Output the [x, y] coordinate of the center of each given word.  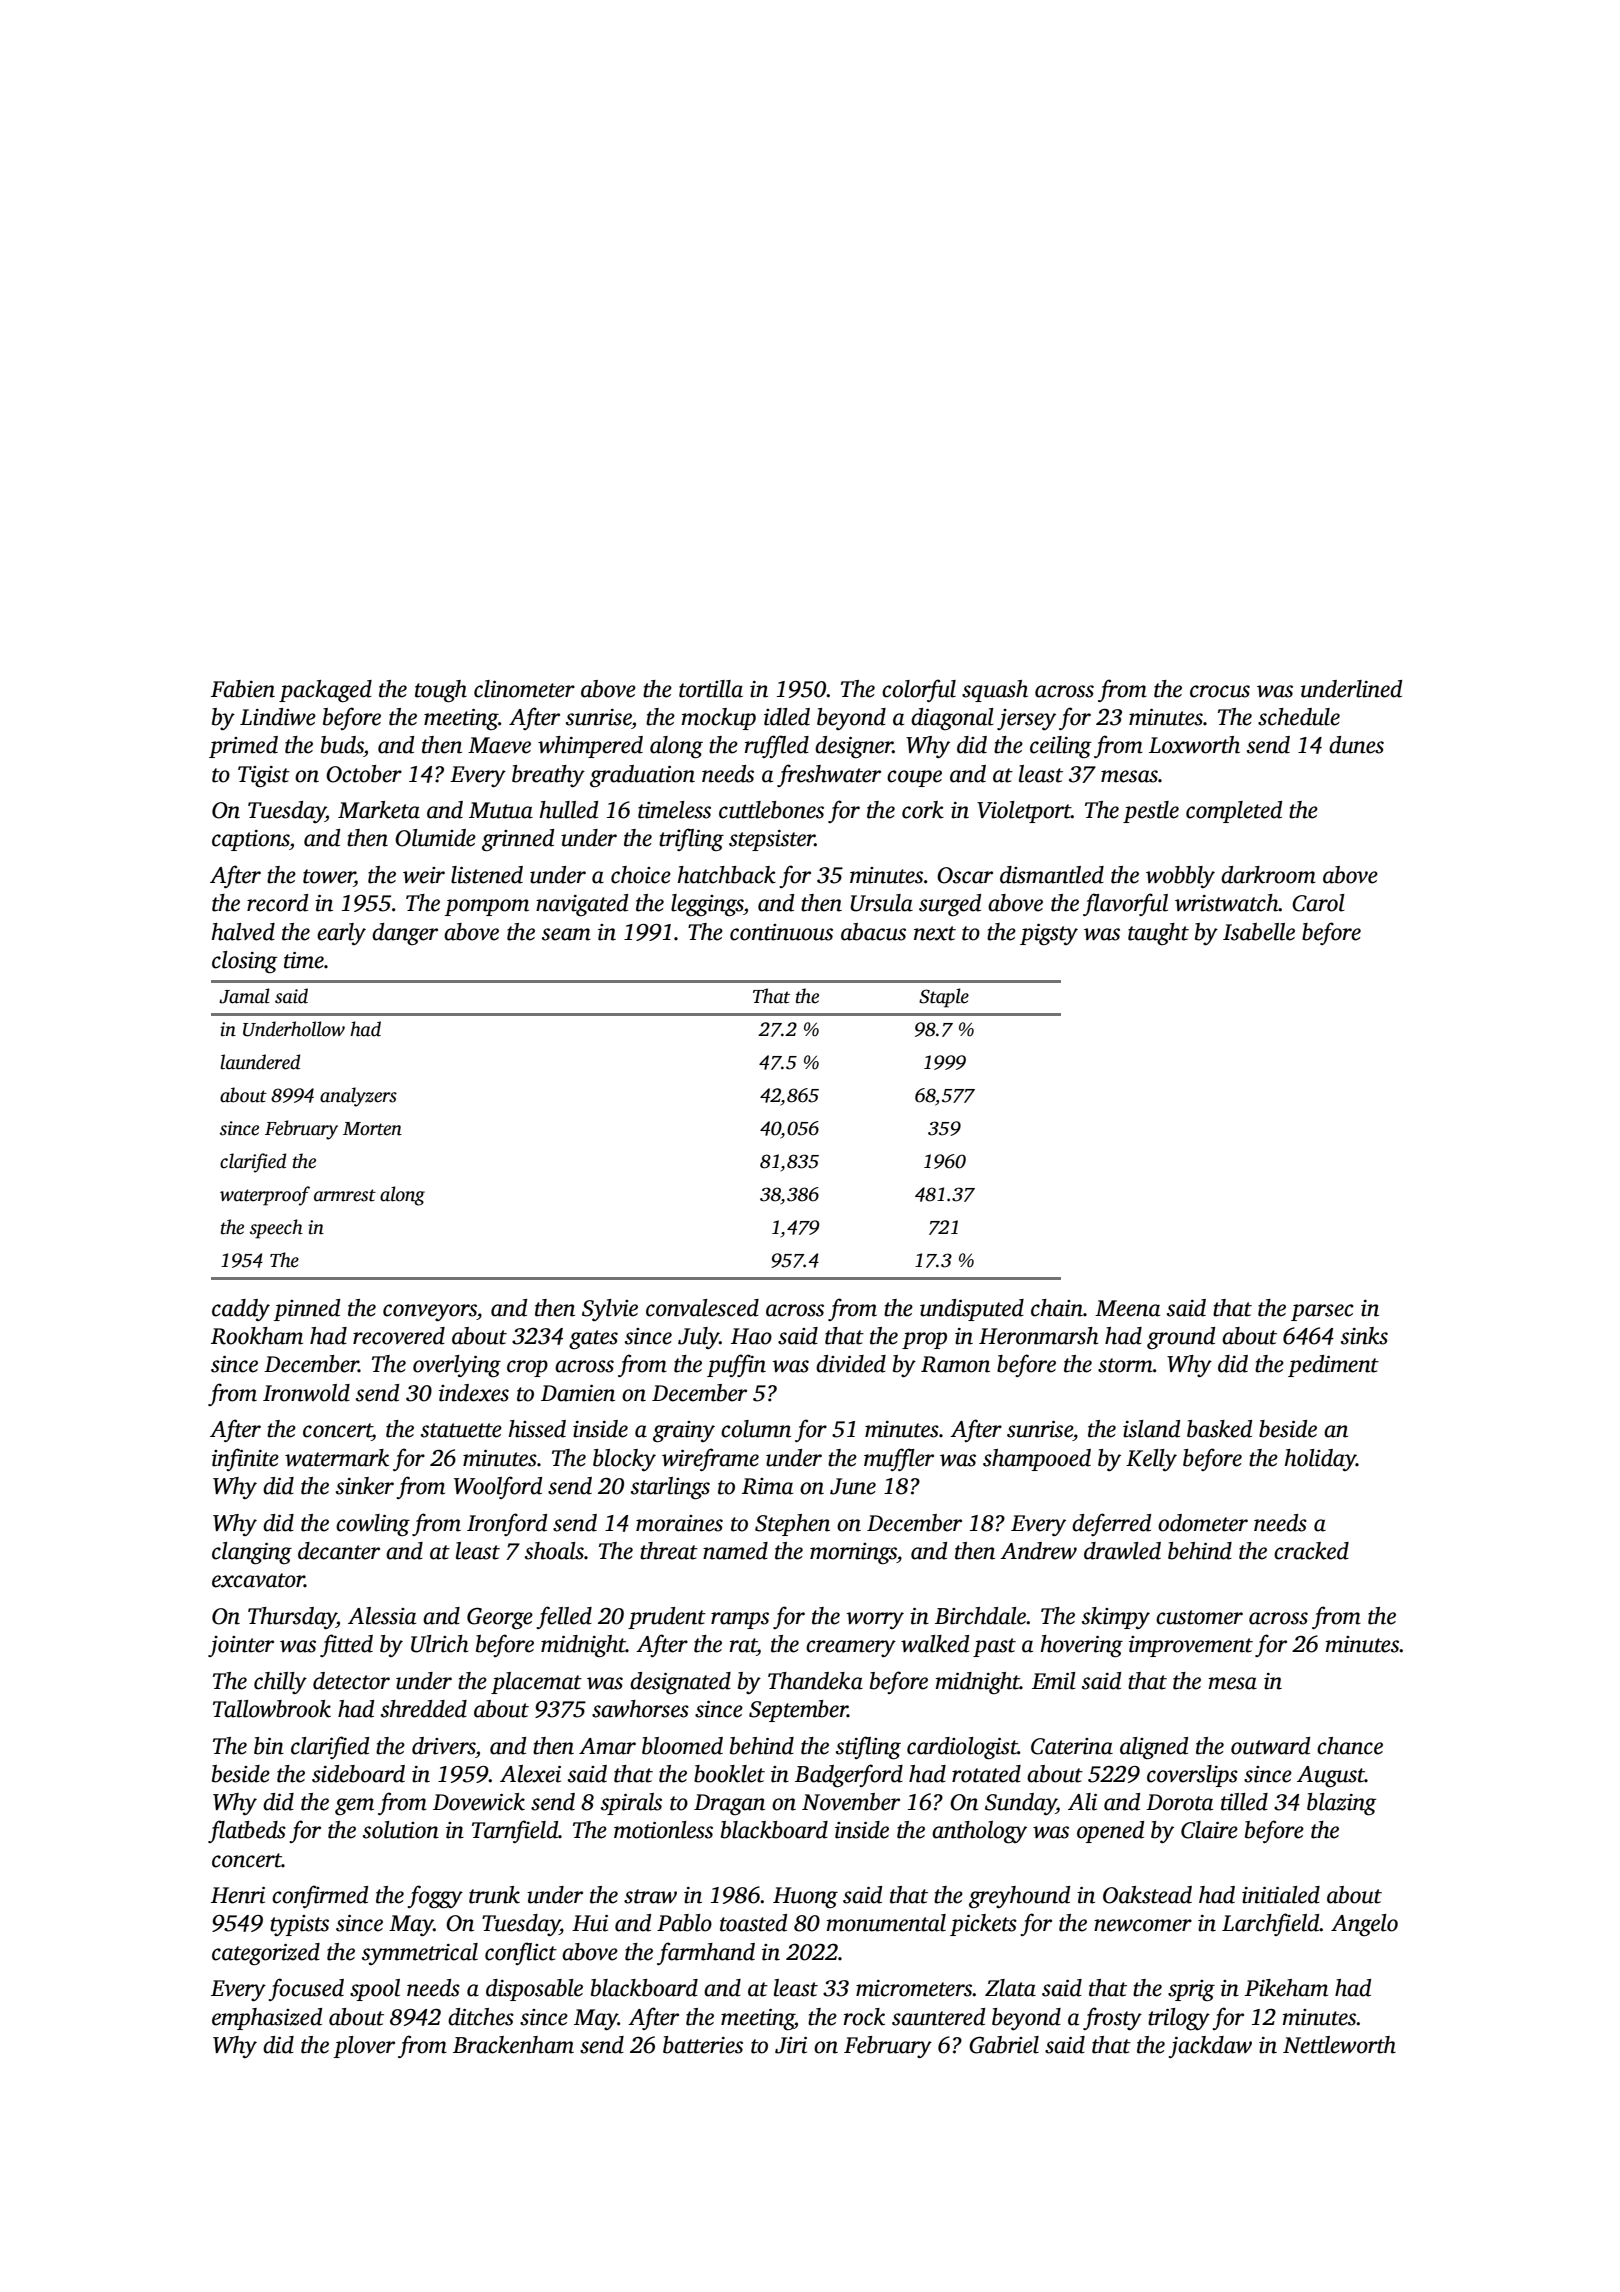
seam [566, 934]
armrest [345, 1195]
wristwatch [1227, 903]
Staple [944, 998]
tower [329, 877]
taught [1158, 934]
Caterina [1072, 1746]
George [500, 1618]
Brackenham [513, 2045]
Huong [805, 1897]
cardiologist [962, 1748]
